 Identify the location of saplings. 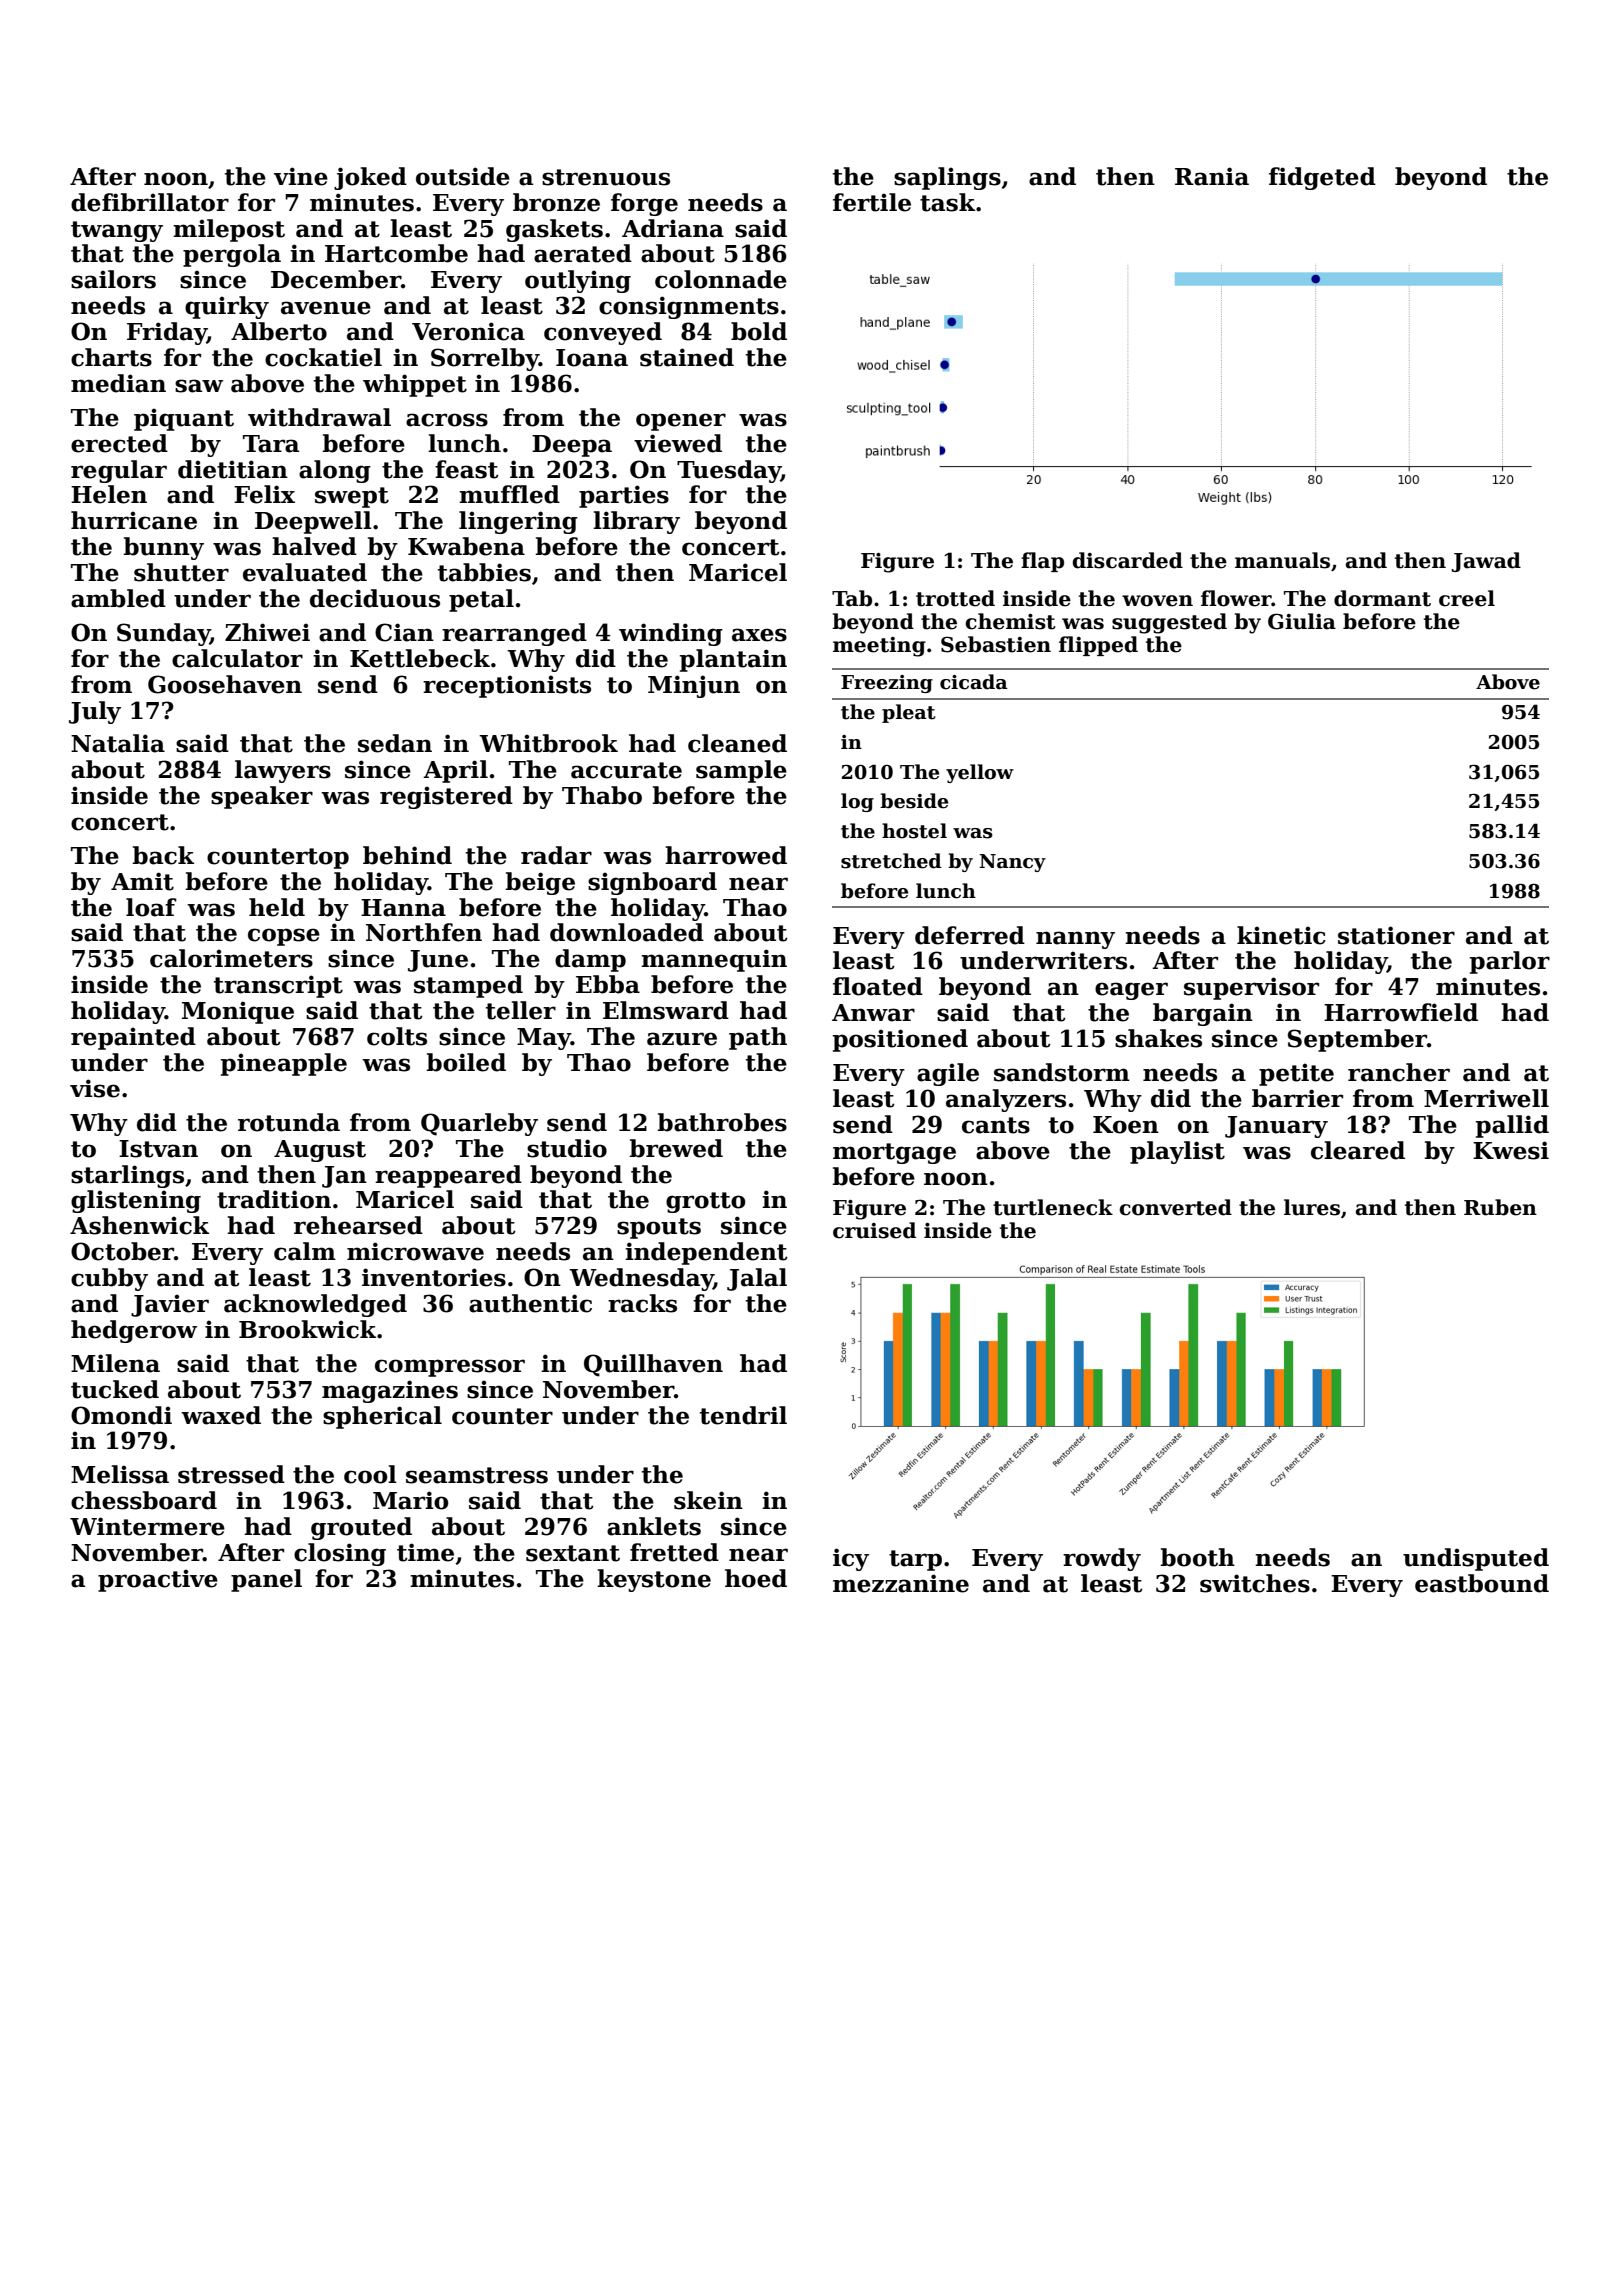
(947, 178).
